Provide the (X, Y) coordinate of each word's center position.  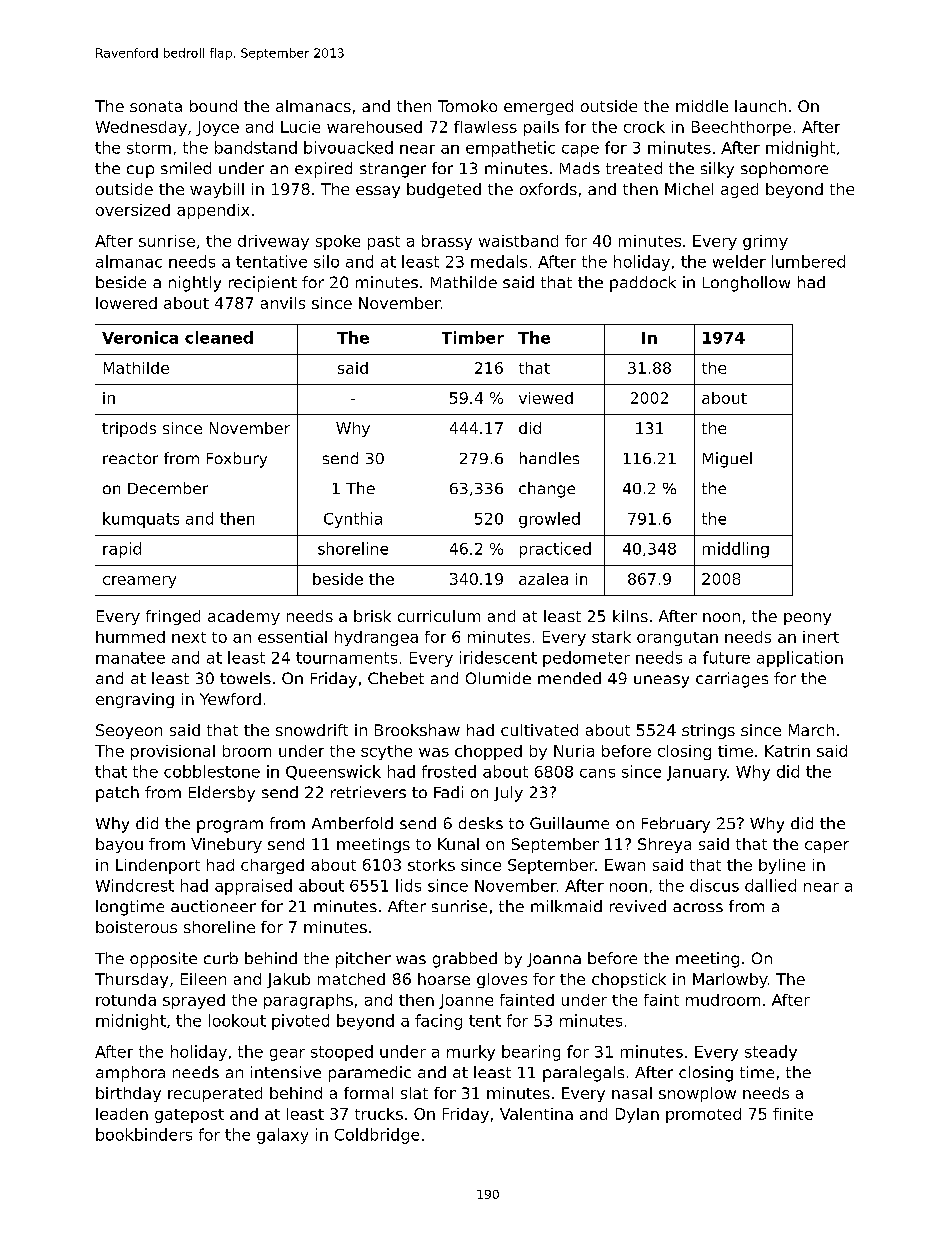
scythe (386, 752)
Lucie (300, 127)
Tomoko (467, 106)
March (811, 730)
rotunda (126, 1000)
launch (760, 106)
